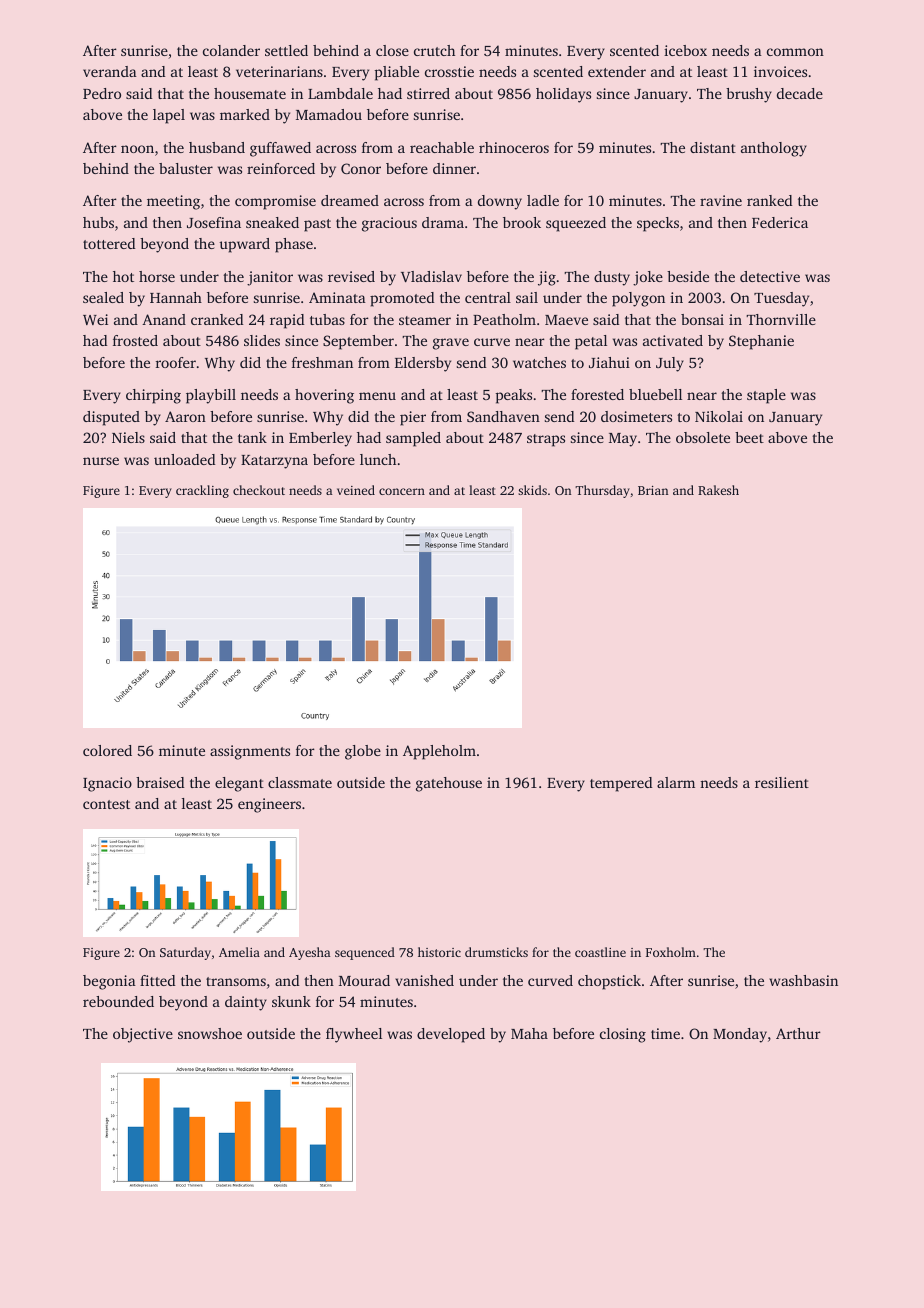 This page has width=924, height=1308. Describe the element at coordinates (718, 490) in the page. I see `Rakesh` at that location.
